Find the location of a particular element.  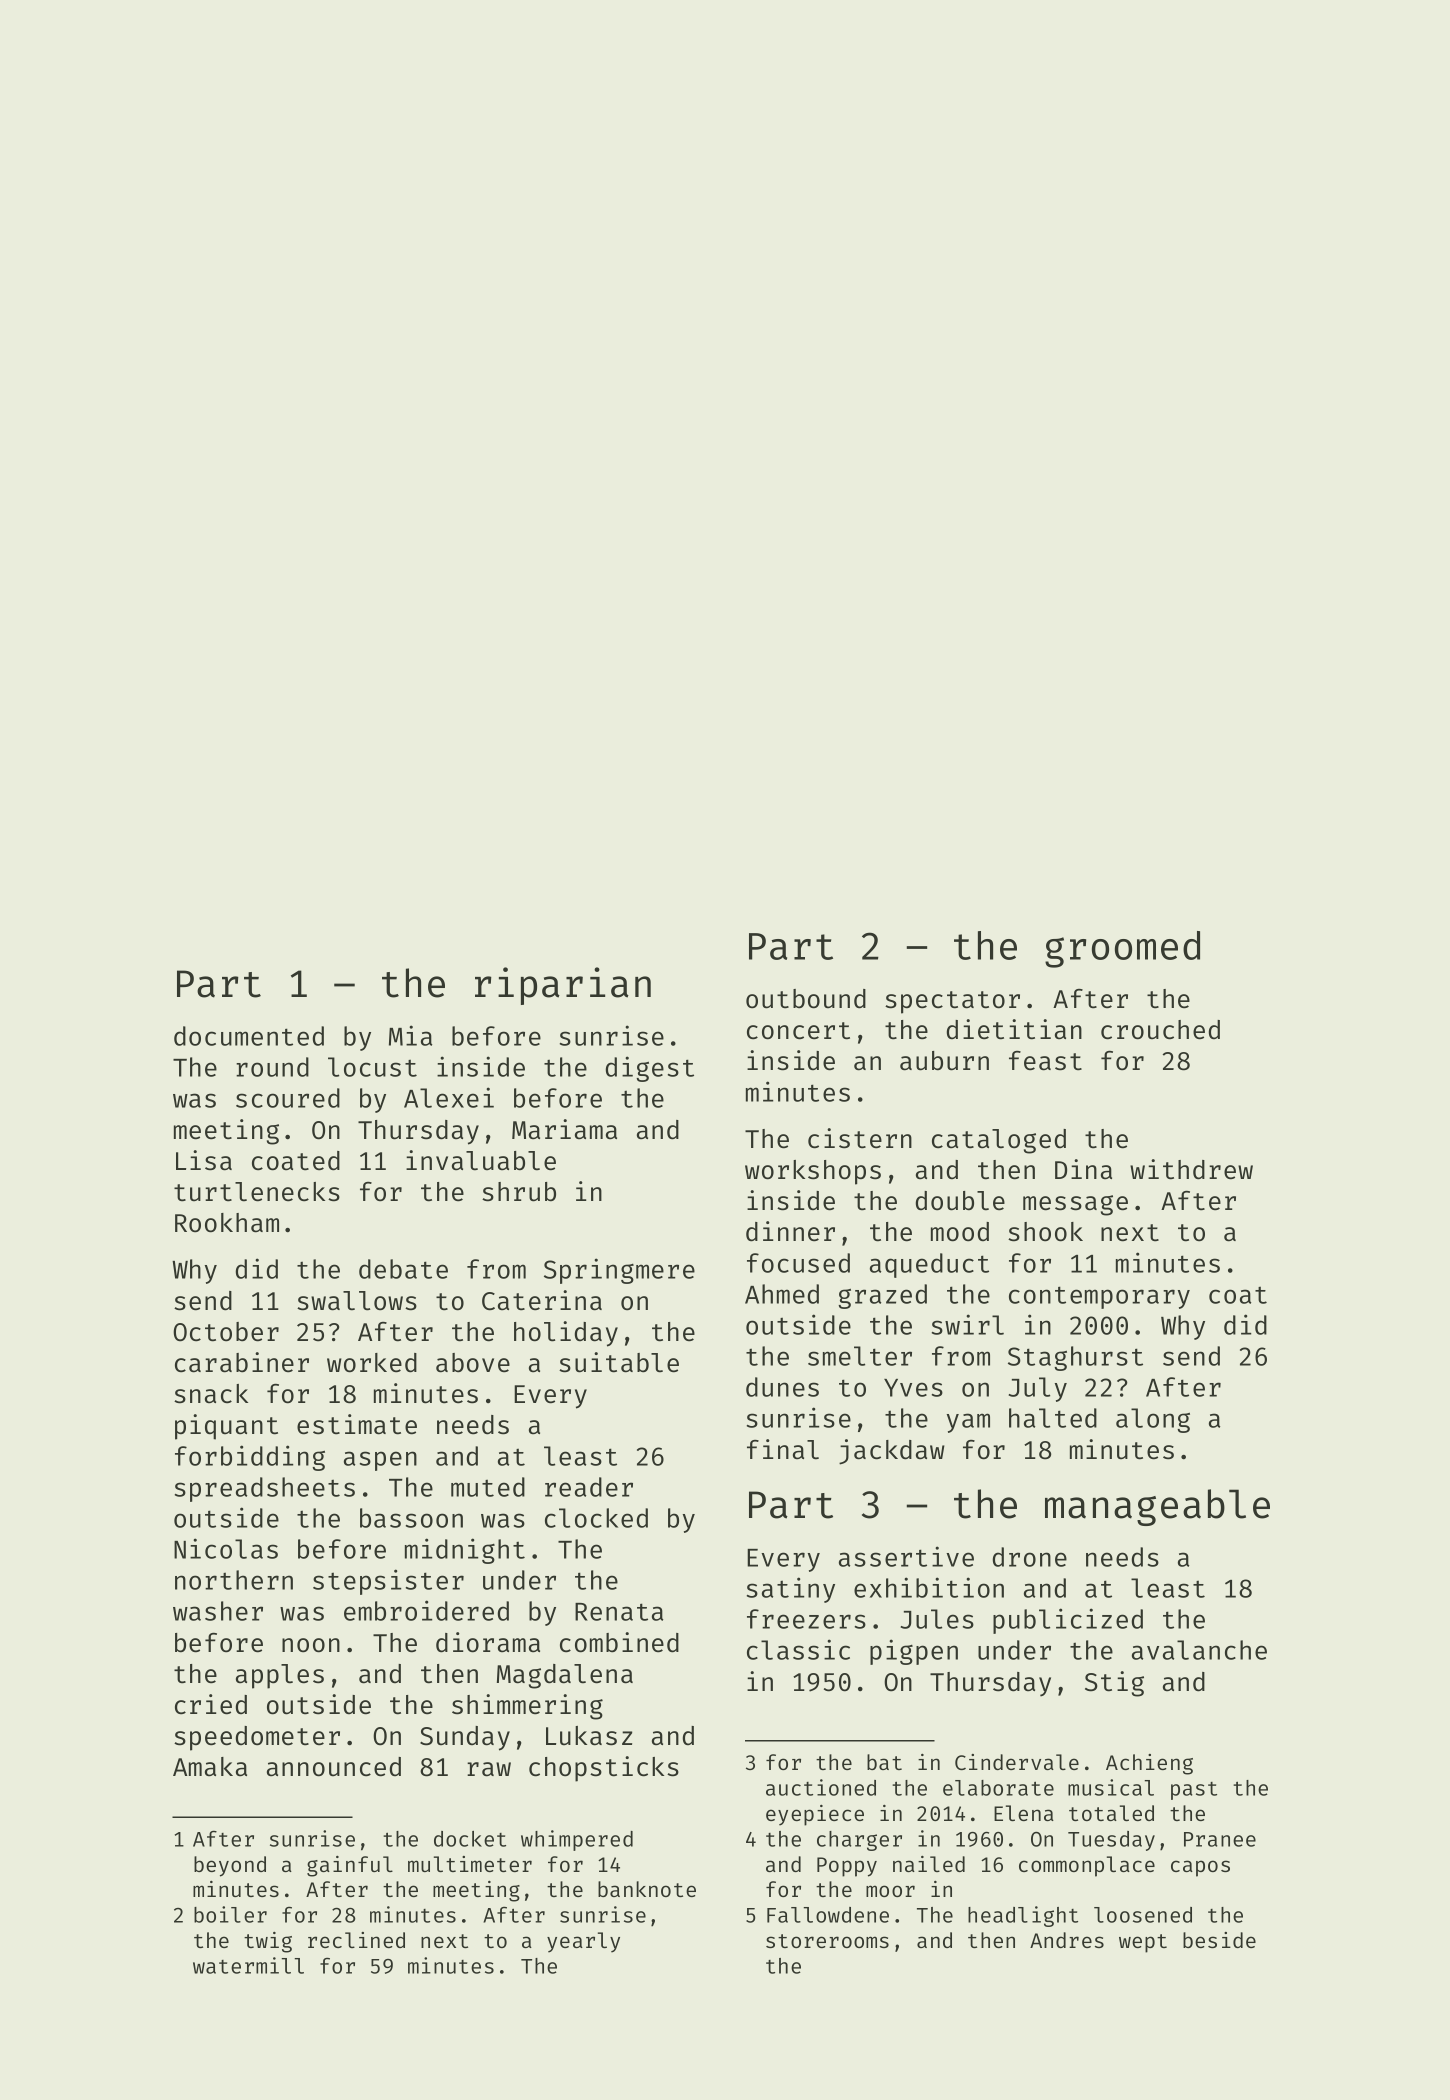

manageable is located at coordinates (1157, 1507).
